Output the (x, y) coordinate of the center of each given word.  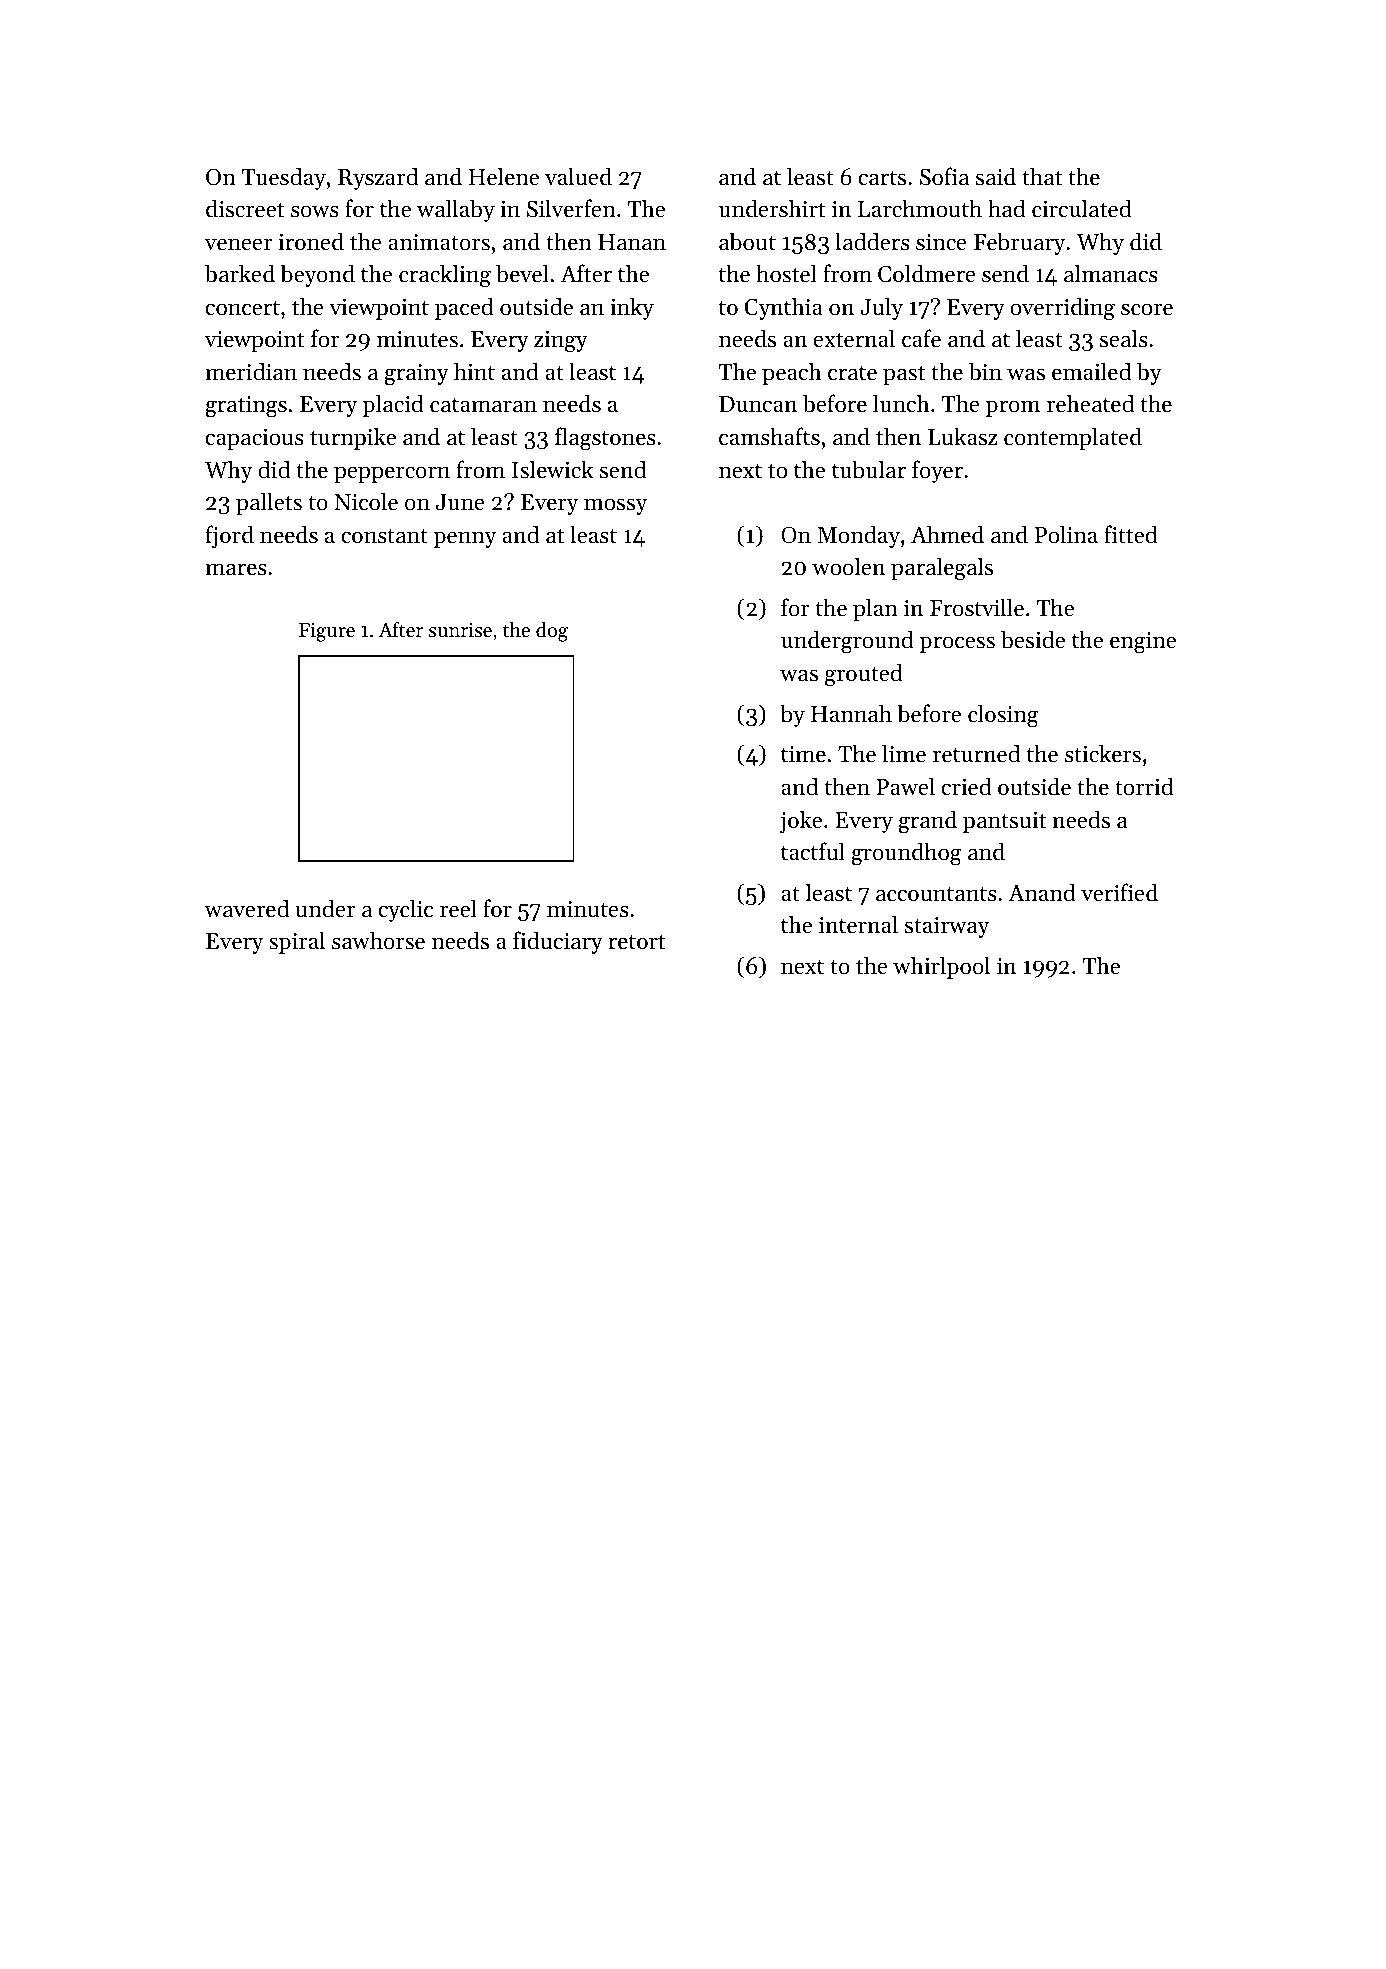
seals (1124, 338)
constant (385, 536)
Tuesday (283, 178)
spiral (297, 942)
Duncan (758, 404)
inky (632, 308)
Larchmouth (920, 208)
